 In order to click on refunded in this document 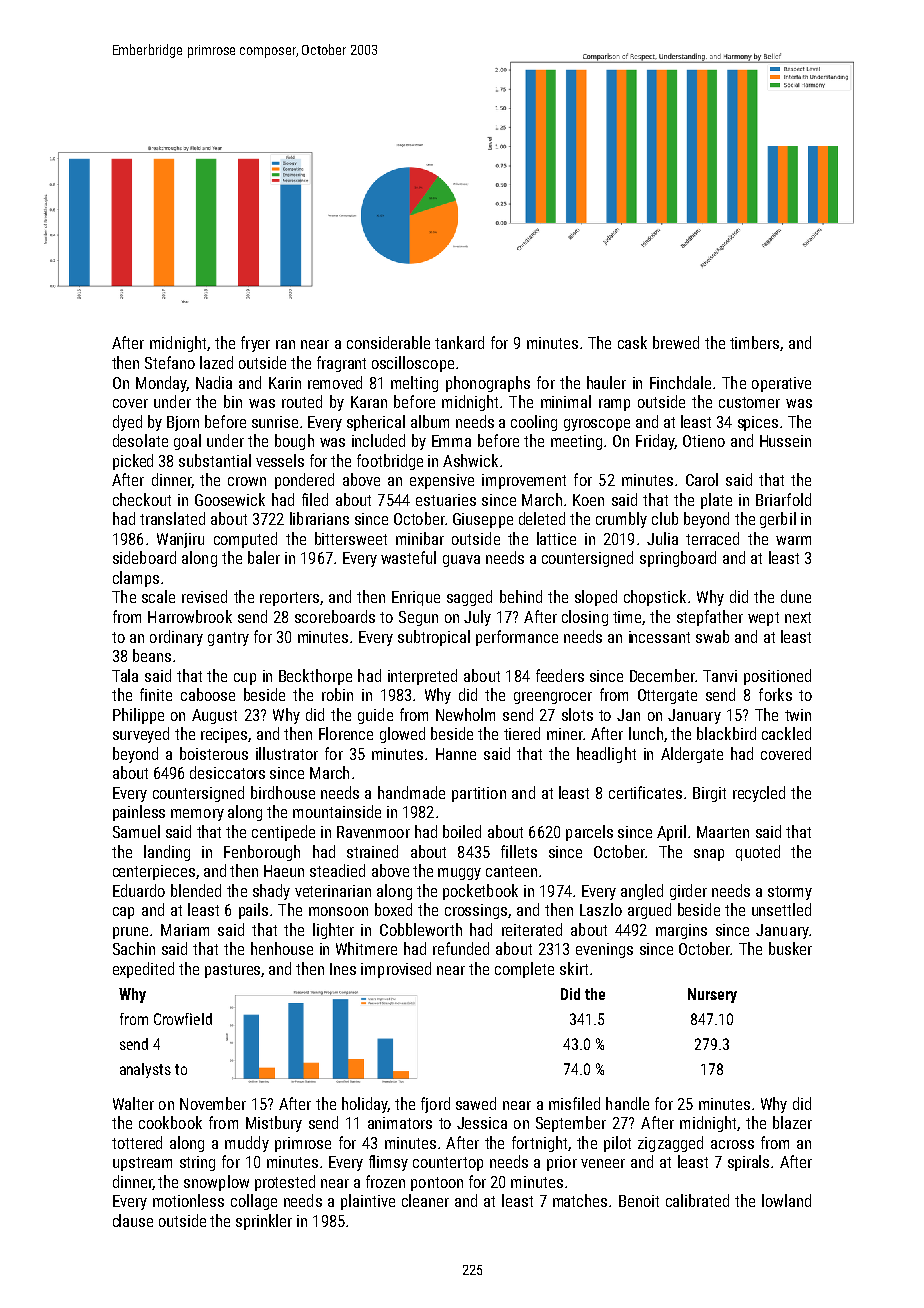, I will do `click(461, 948)`.
